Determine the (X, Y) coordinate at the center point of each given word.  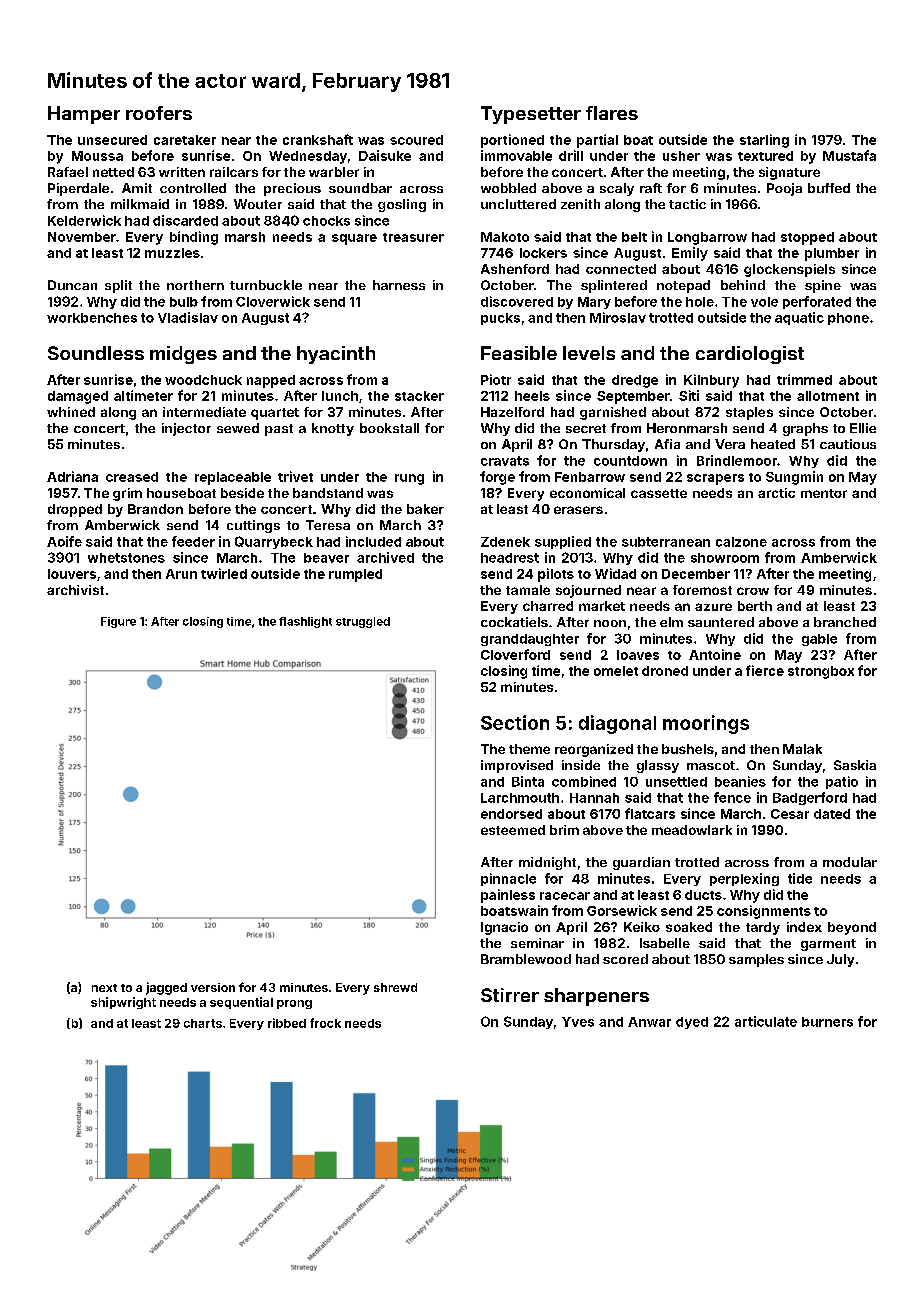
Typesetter (531, 115)
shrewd (395, 987)
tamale (528, 590)
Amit (137, 188)
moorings (706, 724)
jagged (166, 988)
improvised (517, 766)
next (104, 988)
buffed (829, 188)
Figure (118, 622)
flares (612, 113)
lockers (543, 253)
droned (665, 671)
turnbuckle (266, 285)
